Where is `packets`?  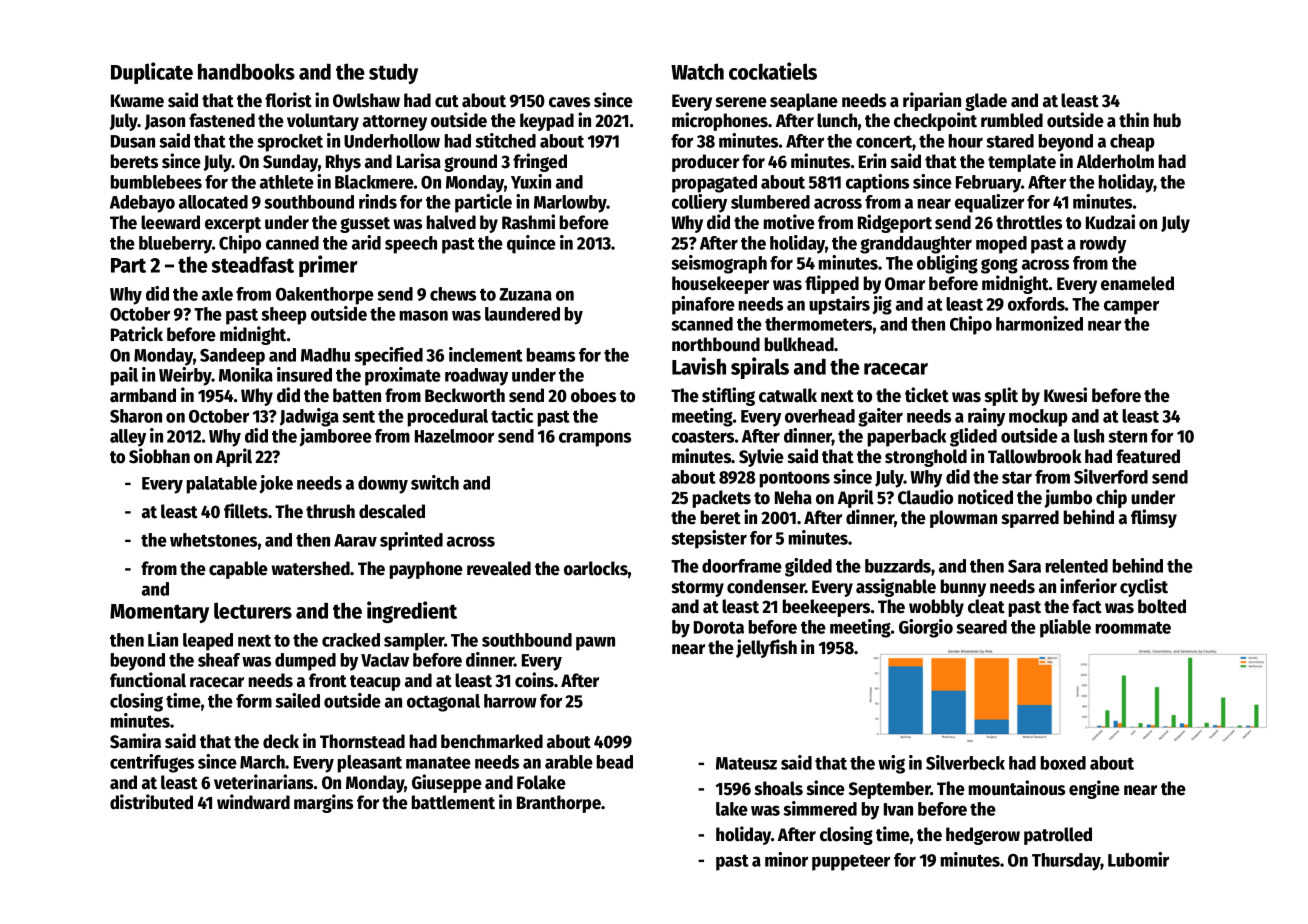
packets is located at coordinates (722, 499).
